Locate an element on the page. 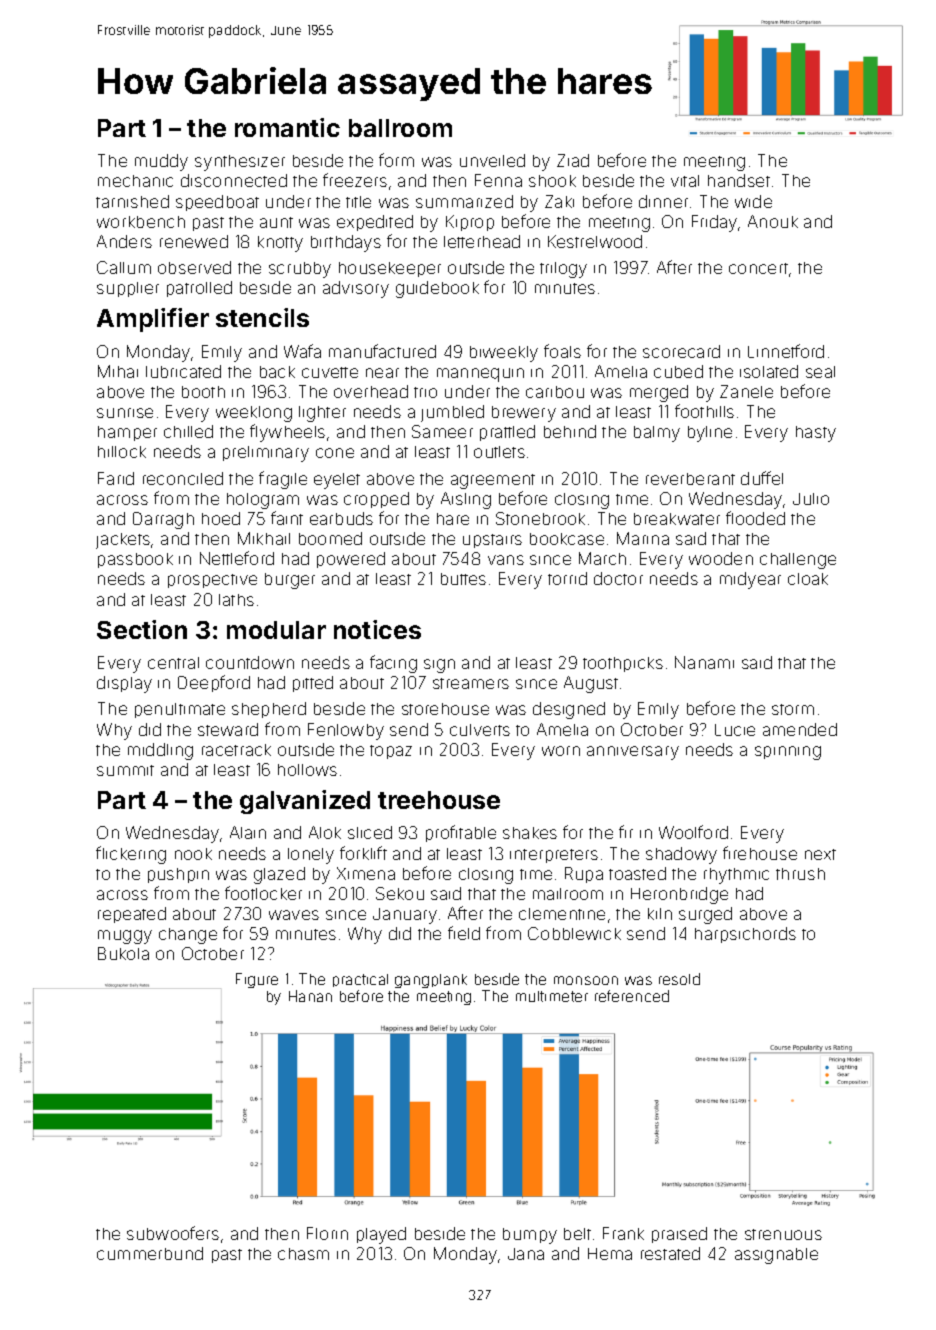 The width and height of the page is (936, 1330). preliminary is located at coordinates (266, 454).
